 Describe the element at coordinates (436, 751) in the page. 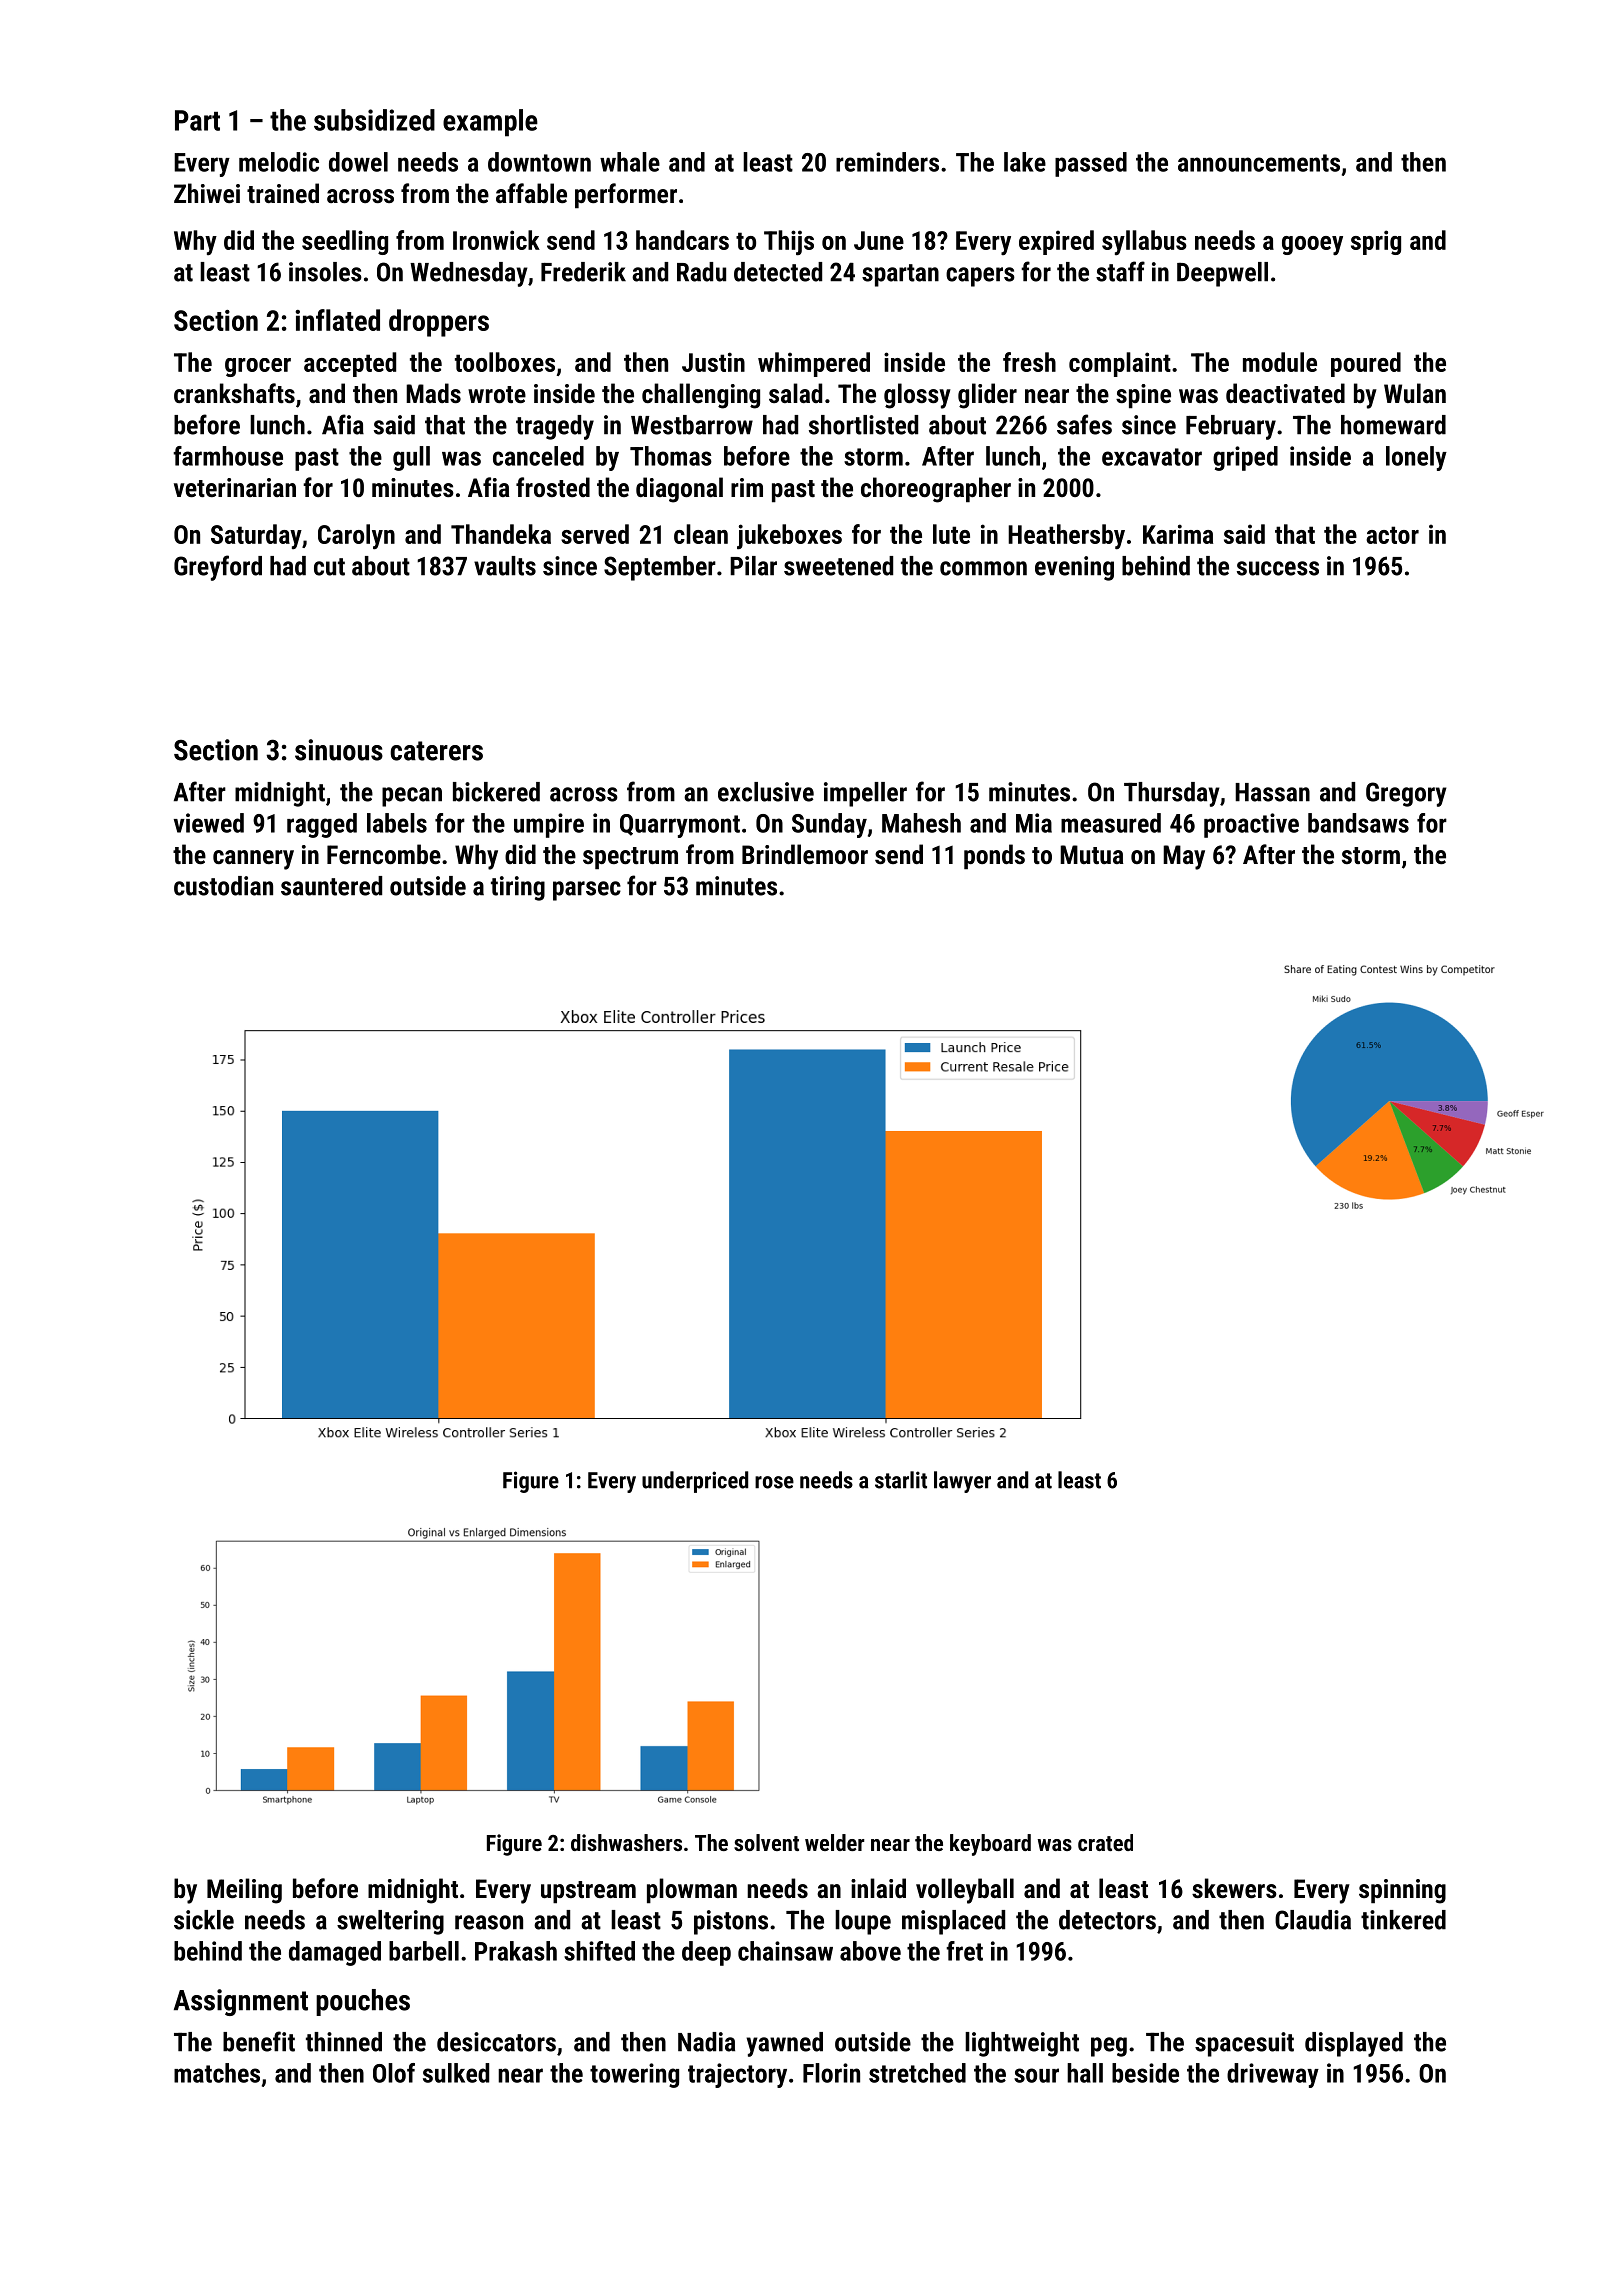

I see `caterers` at that location.
